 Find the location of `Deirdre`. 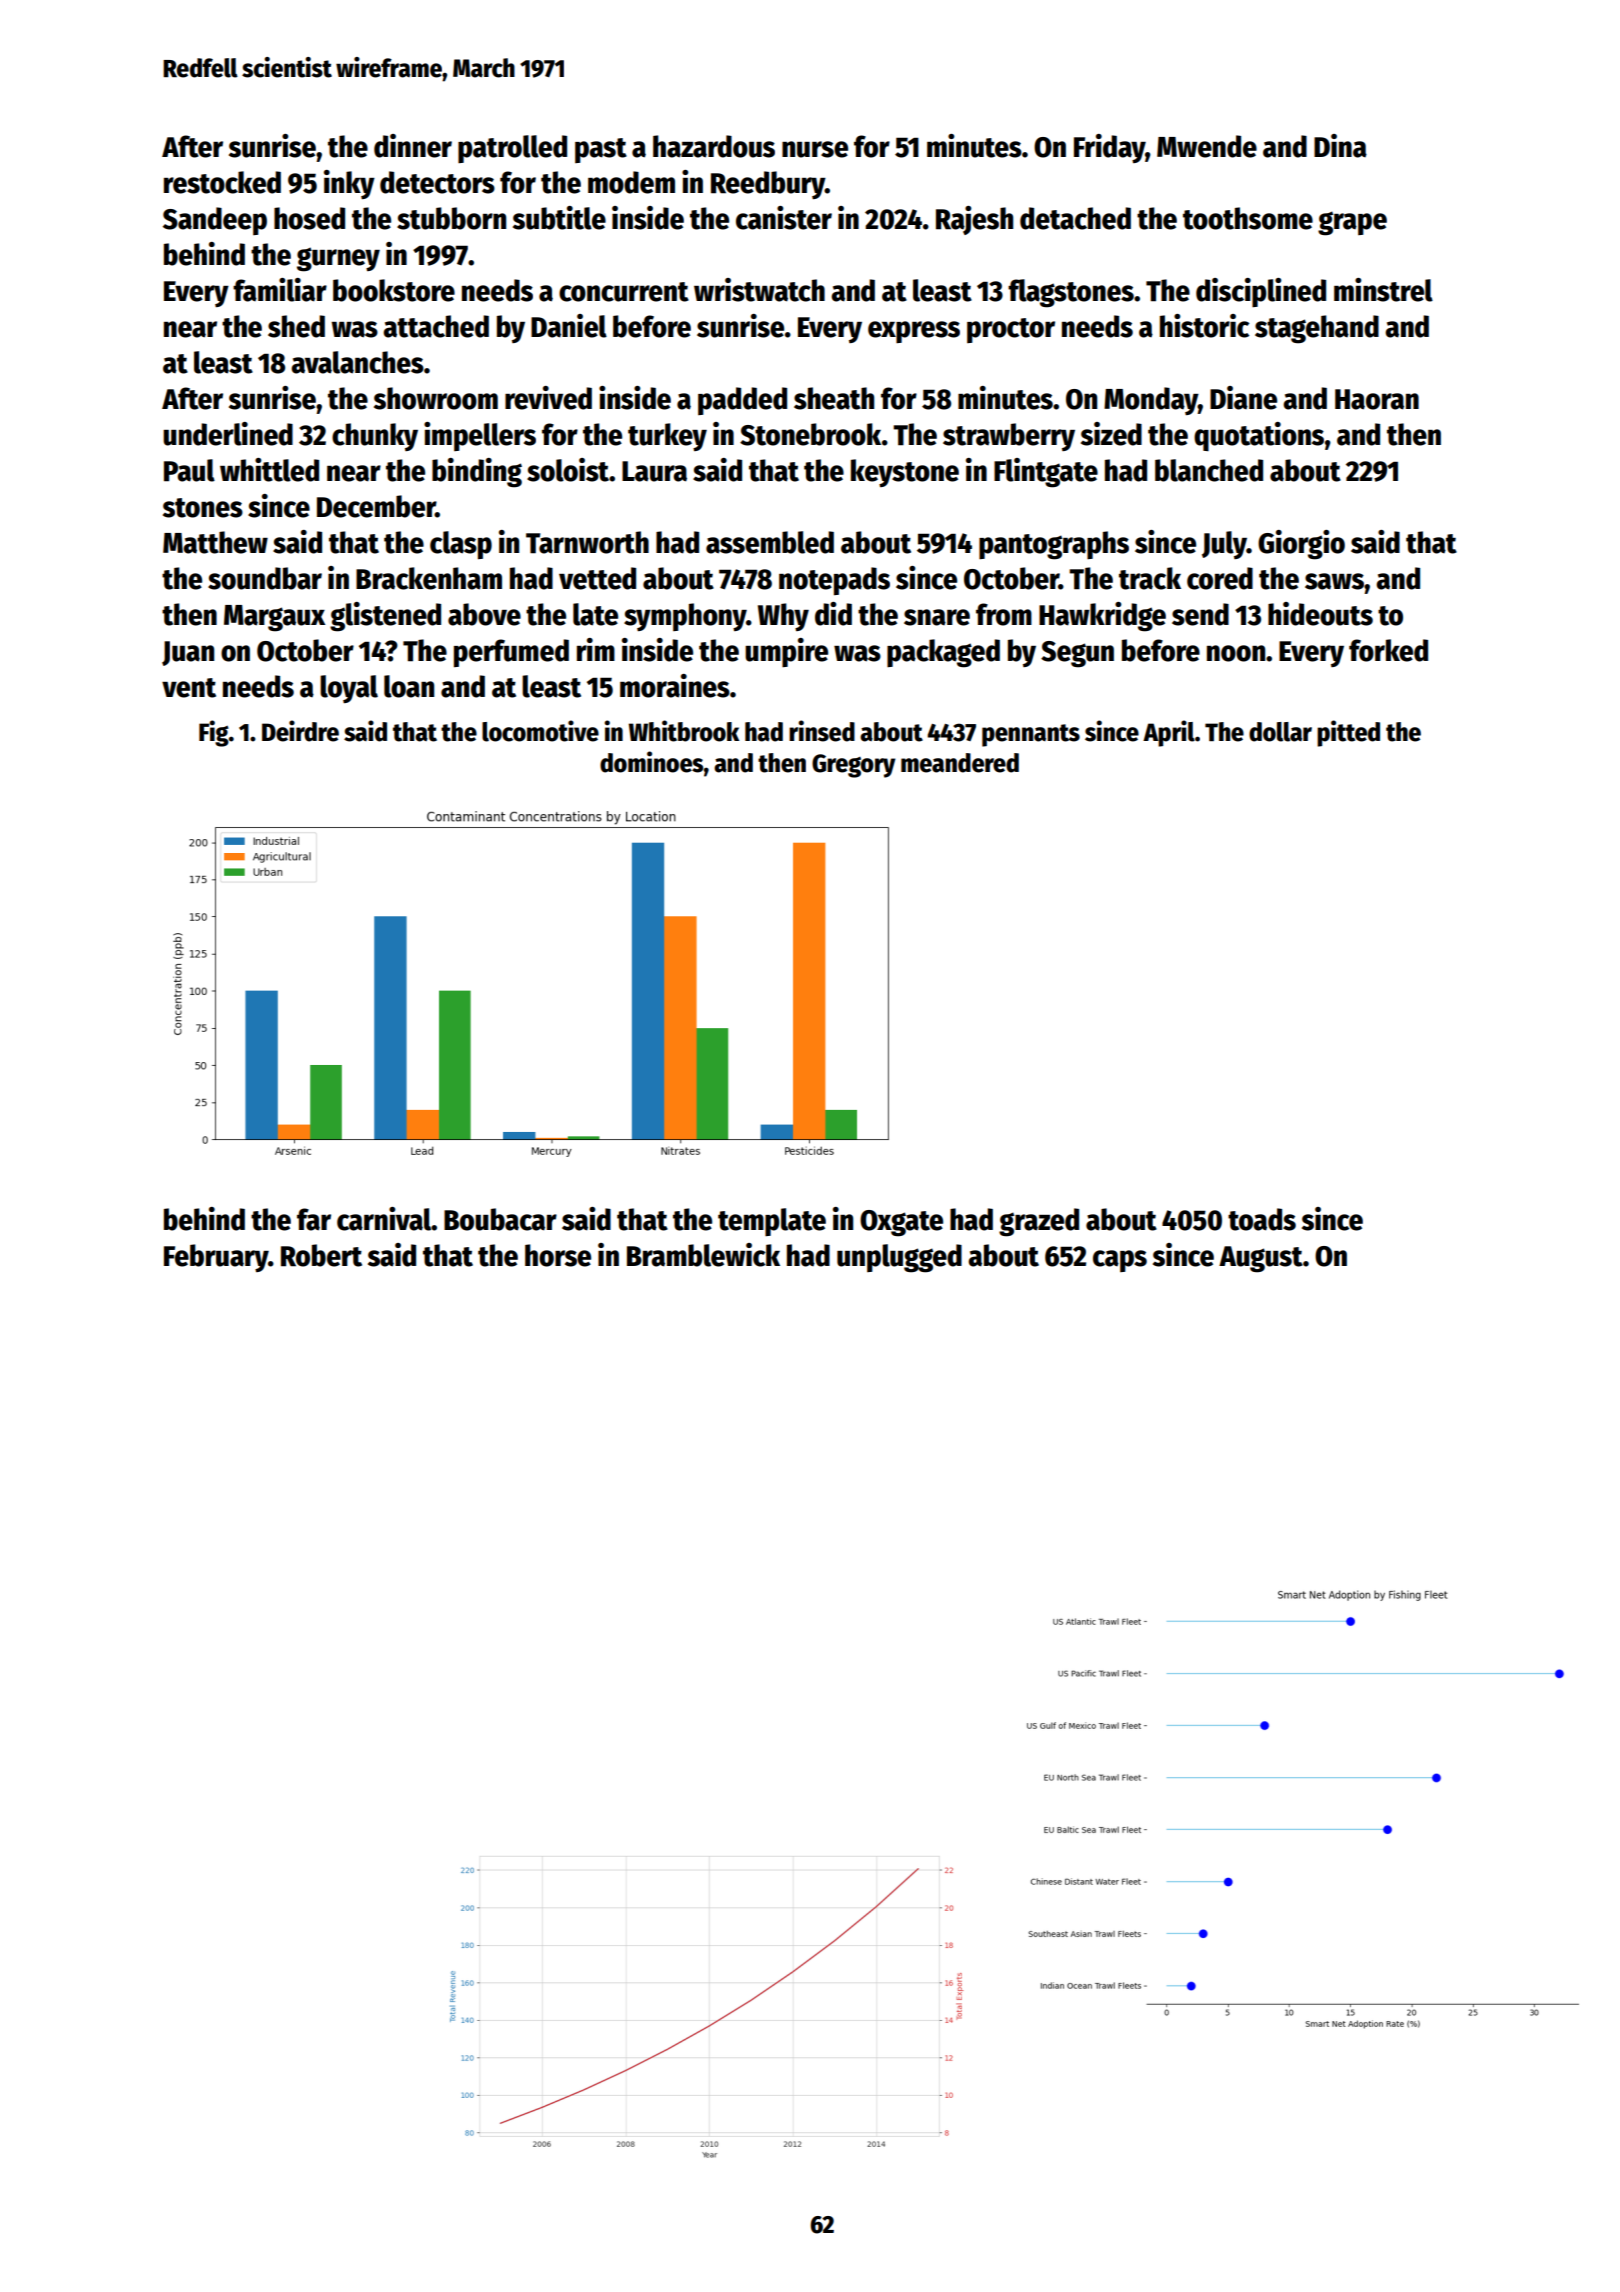

Deirdre is located at coordinates (300, 731).
